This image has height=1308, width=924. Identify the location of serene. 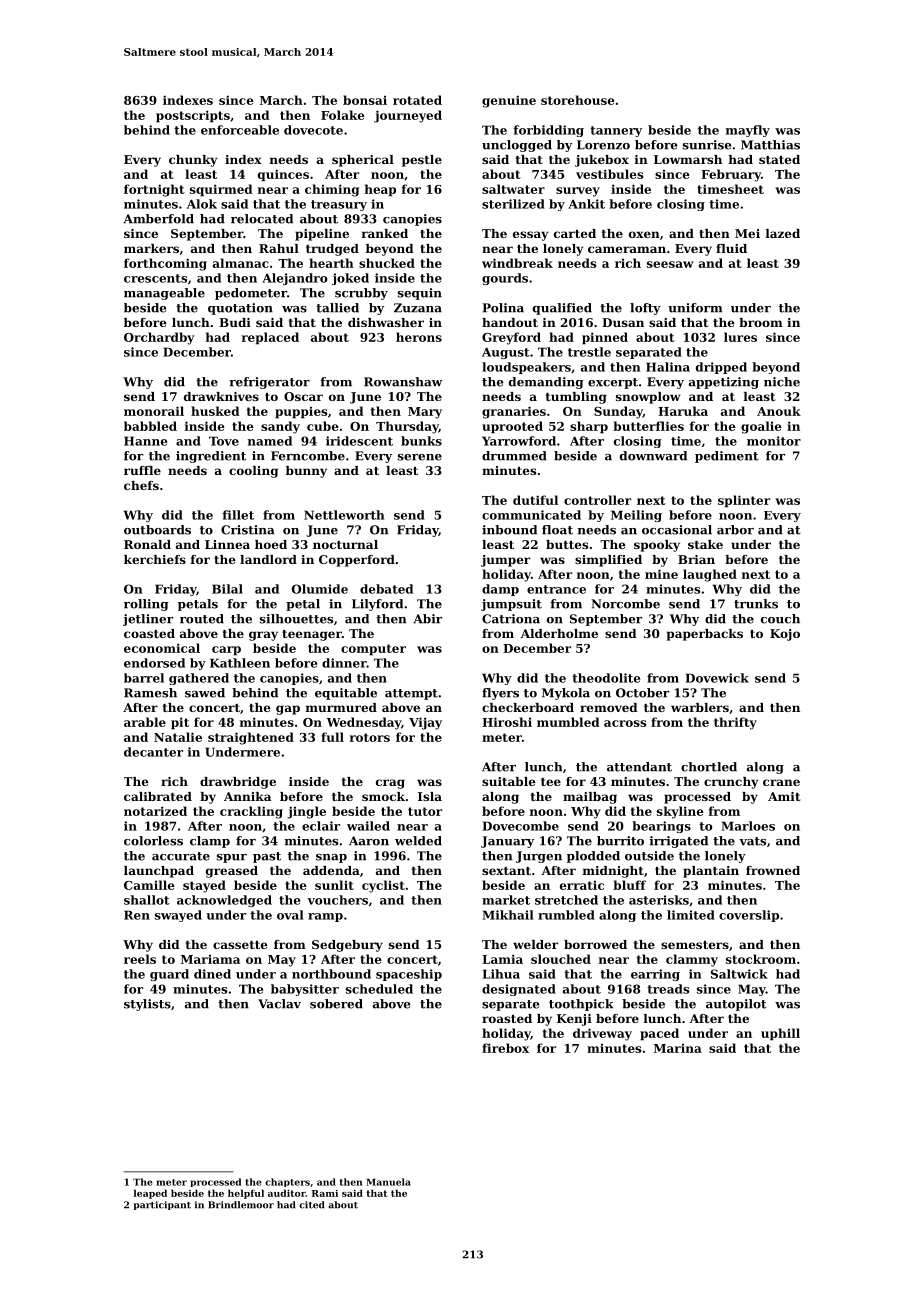
(420, 457).
